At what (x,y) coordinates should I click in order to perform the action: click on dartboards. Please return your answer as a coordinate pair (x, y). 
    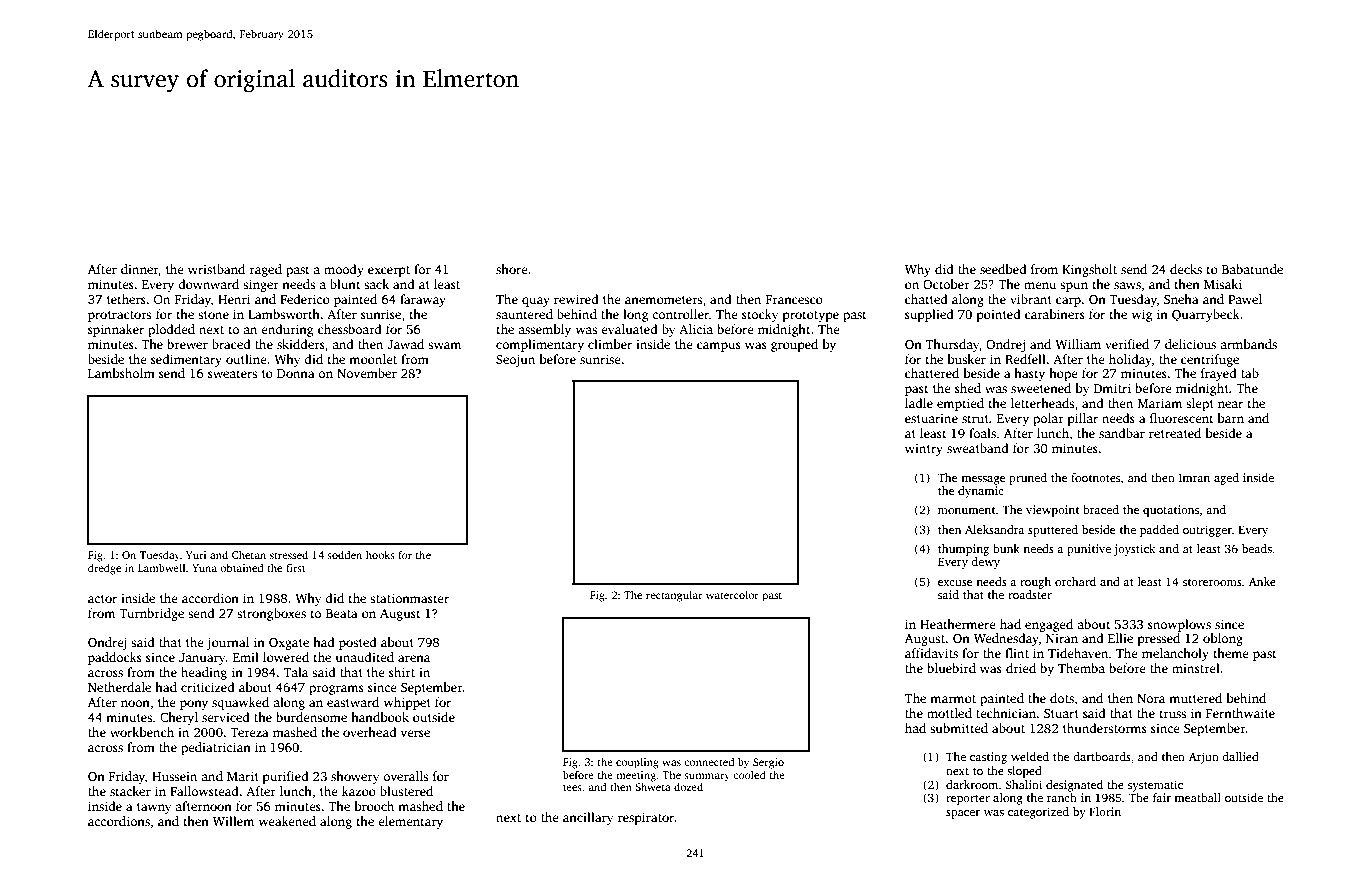
    Looking at the image, I should click on (1102, 756).
